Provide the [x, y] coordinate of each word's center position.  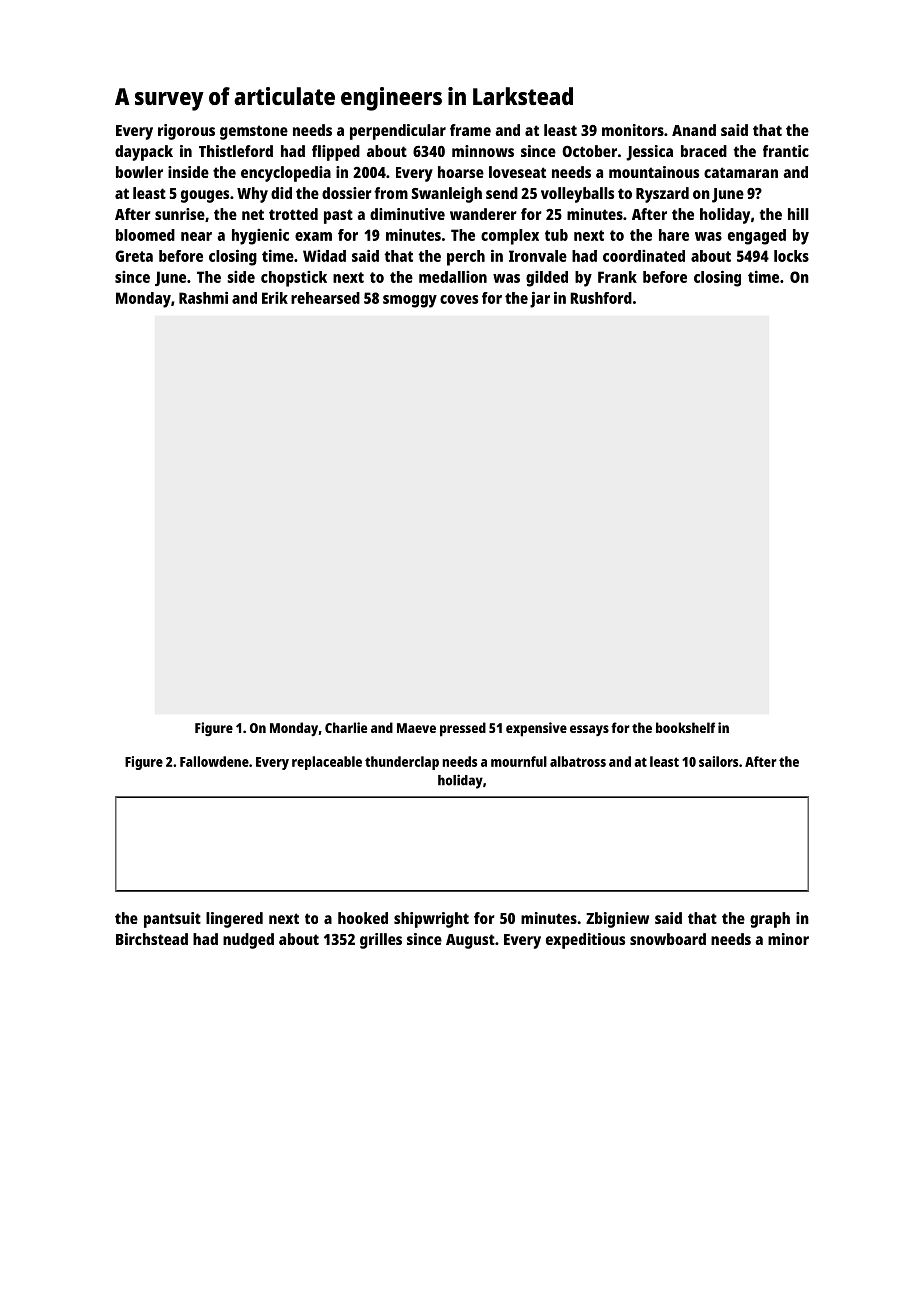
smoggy [410, 301]
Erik [275, 298]
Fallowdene [214, 761]
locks [791, 256]
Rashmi [203, 297]
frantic [786, 151]
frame [470, 130]
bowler [139, 172]
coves [459, 299]
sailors [718, 761]
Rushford [601, 298]
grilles [381, 941]
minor [788, 939]
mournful [519, 761]
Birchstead [152, 939]
